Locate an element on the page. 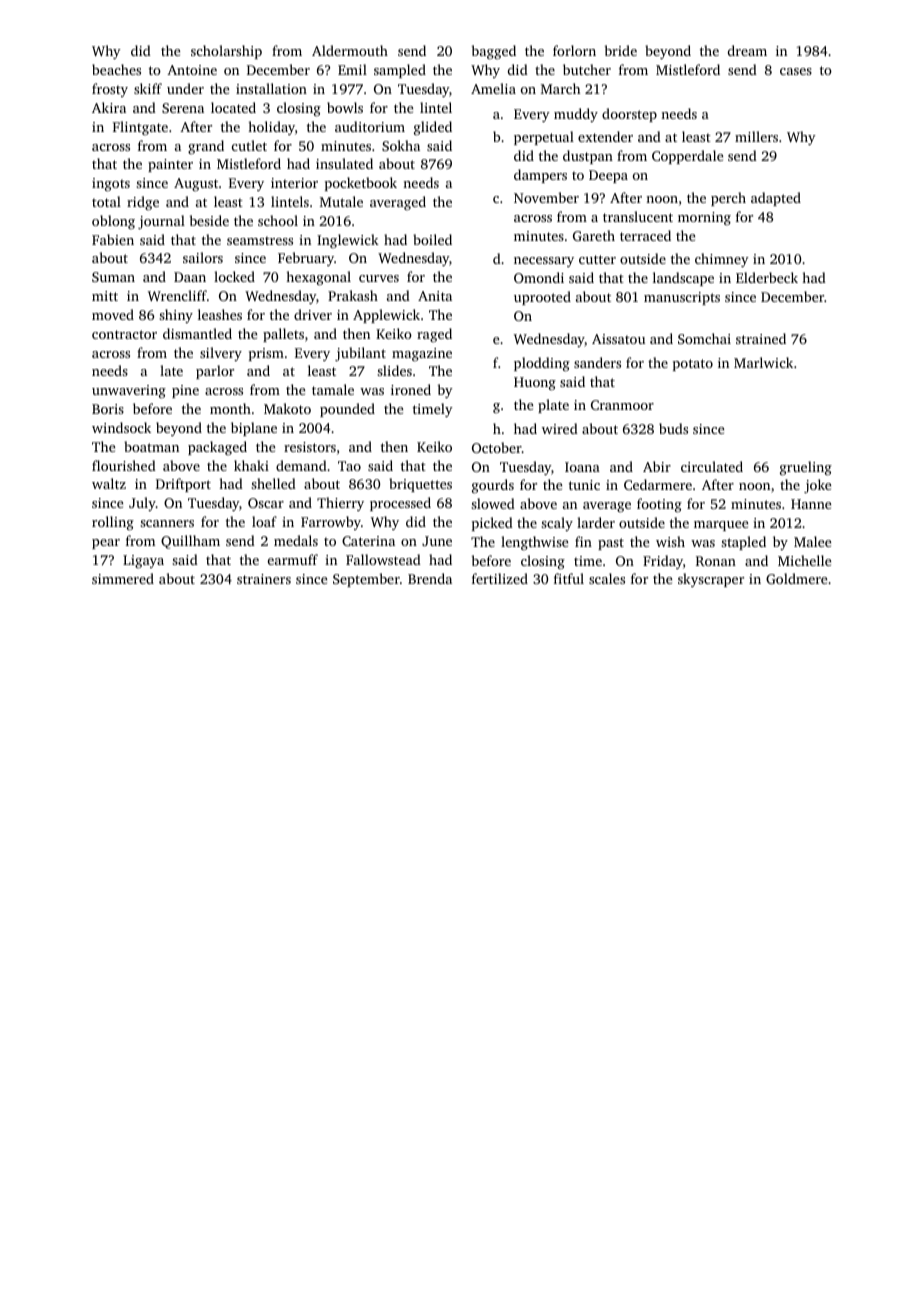 The height and width of the document is (1308, 924). Suman is located at coordinates (113, 277).
